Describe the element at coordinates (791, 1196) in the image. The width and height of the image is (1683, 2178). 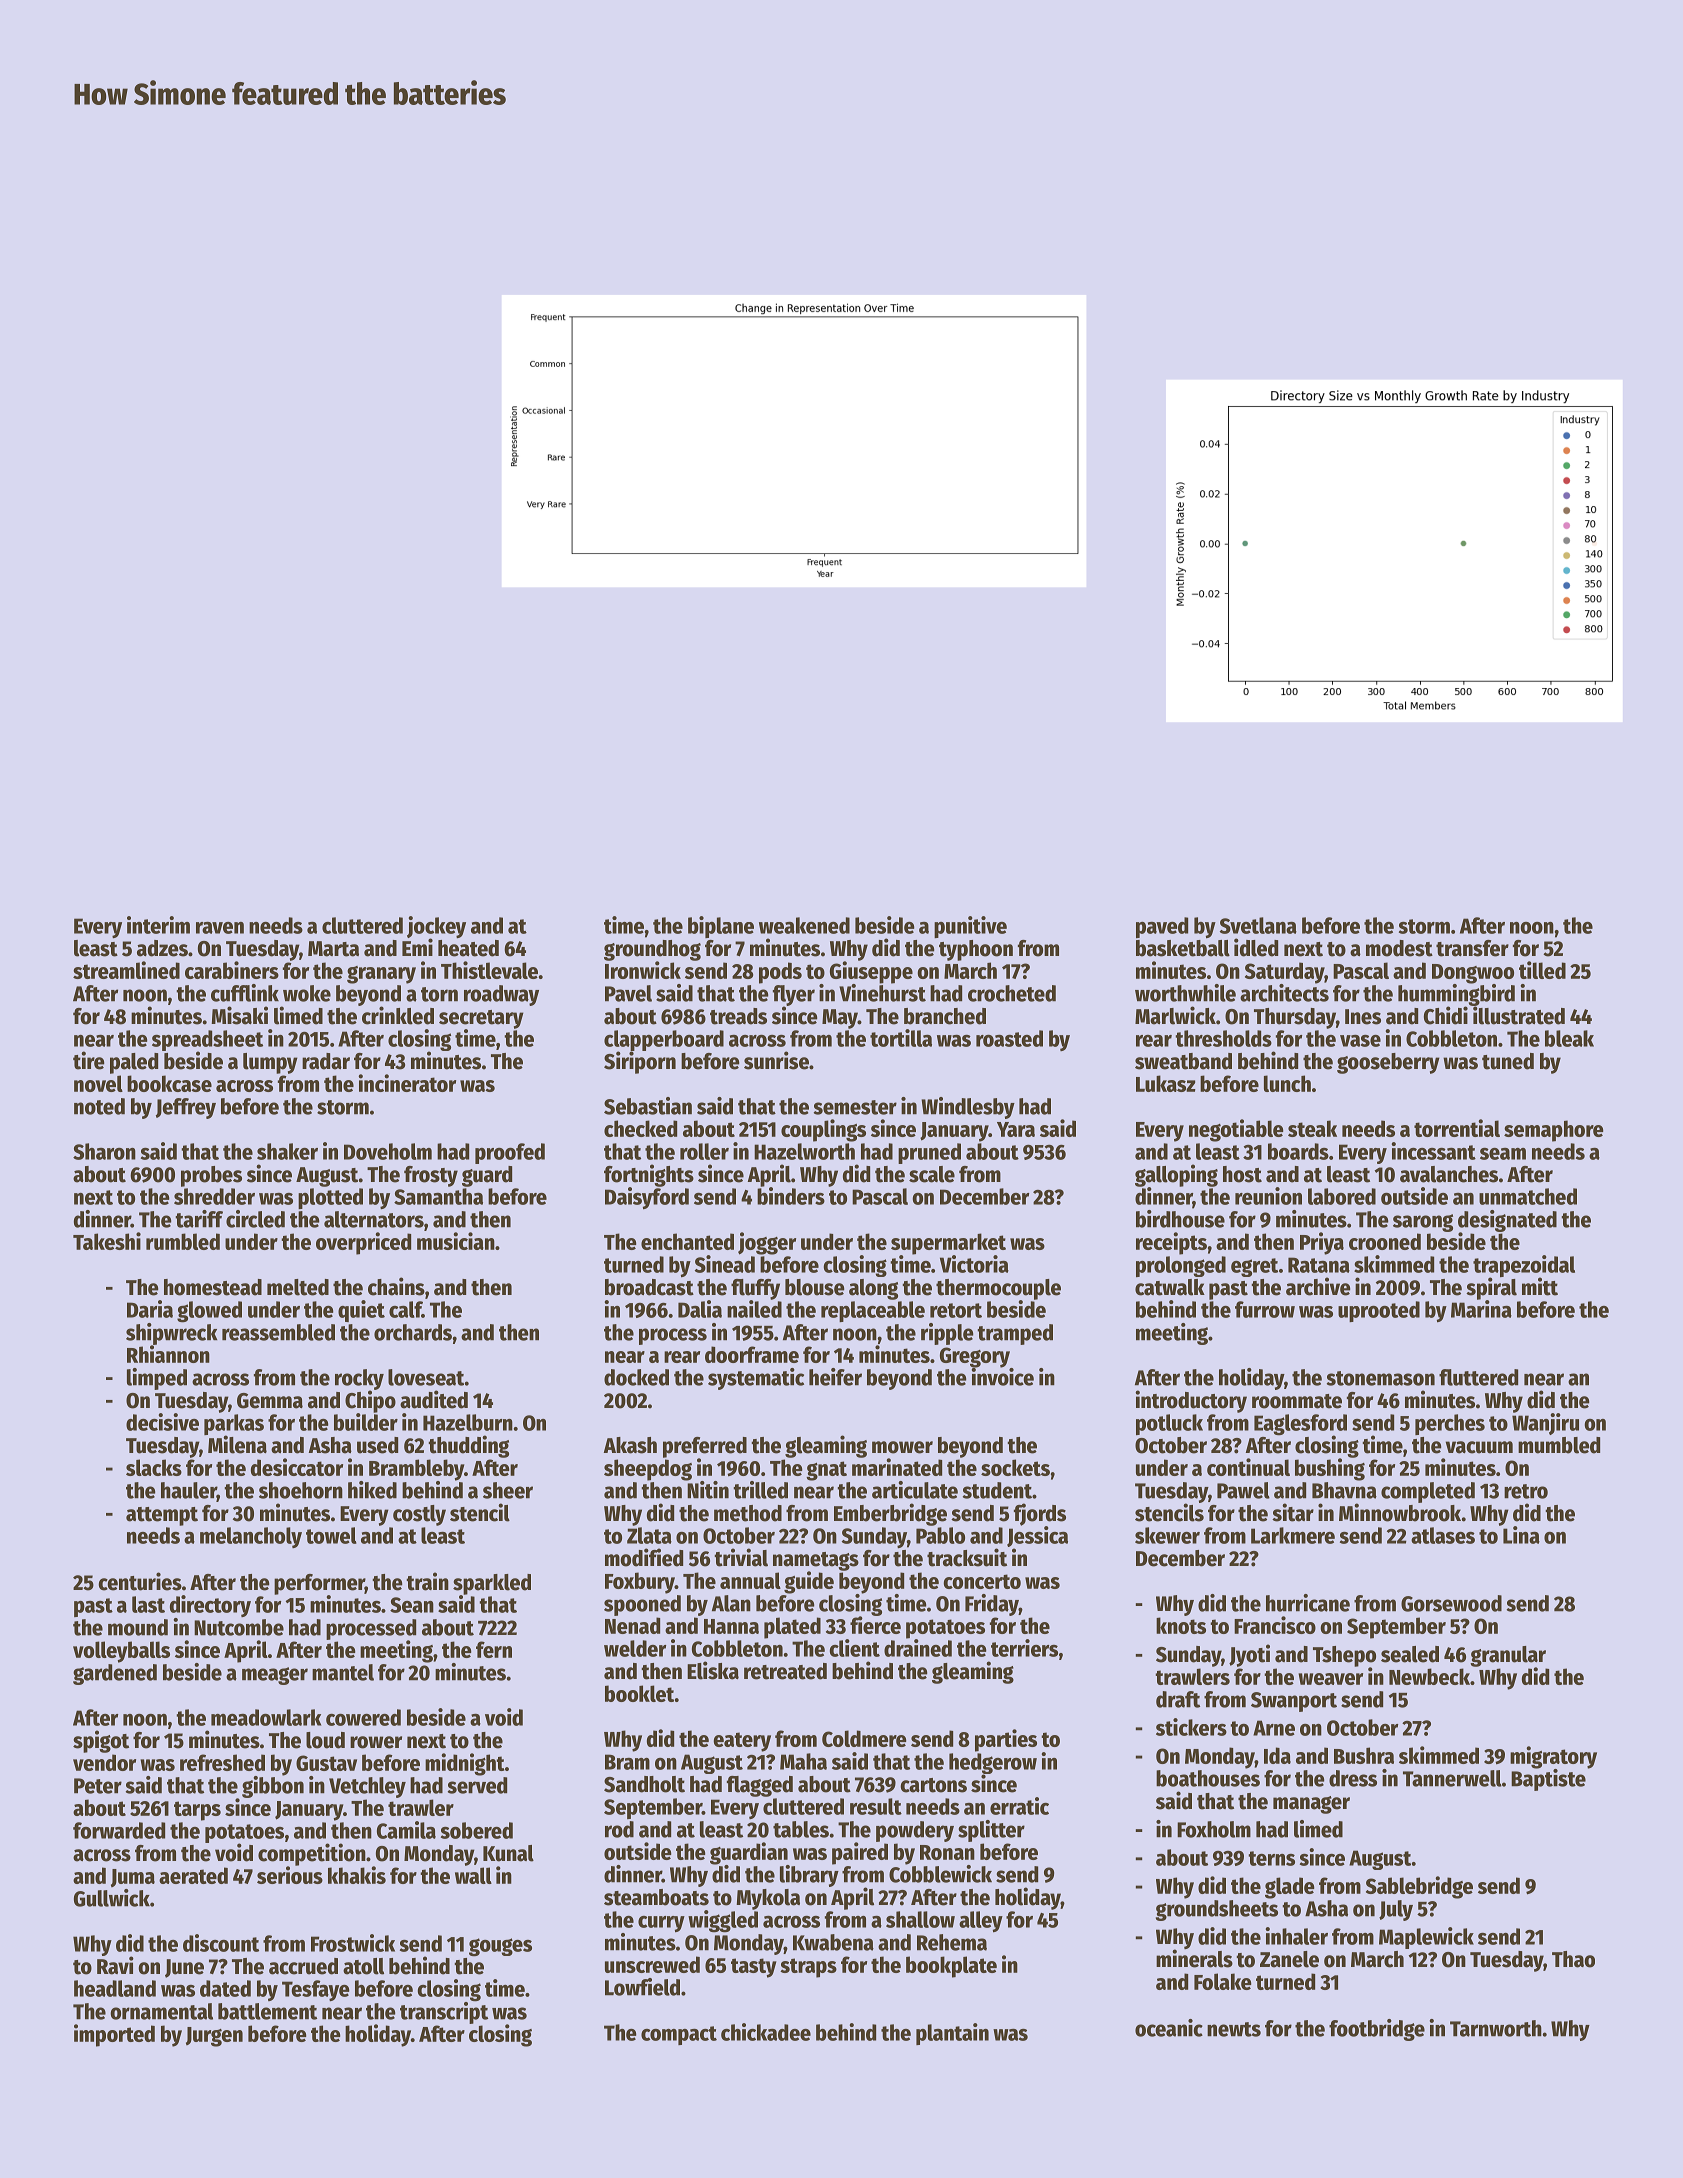
I see `binders` at that location.
